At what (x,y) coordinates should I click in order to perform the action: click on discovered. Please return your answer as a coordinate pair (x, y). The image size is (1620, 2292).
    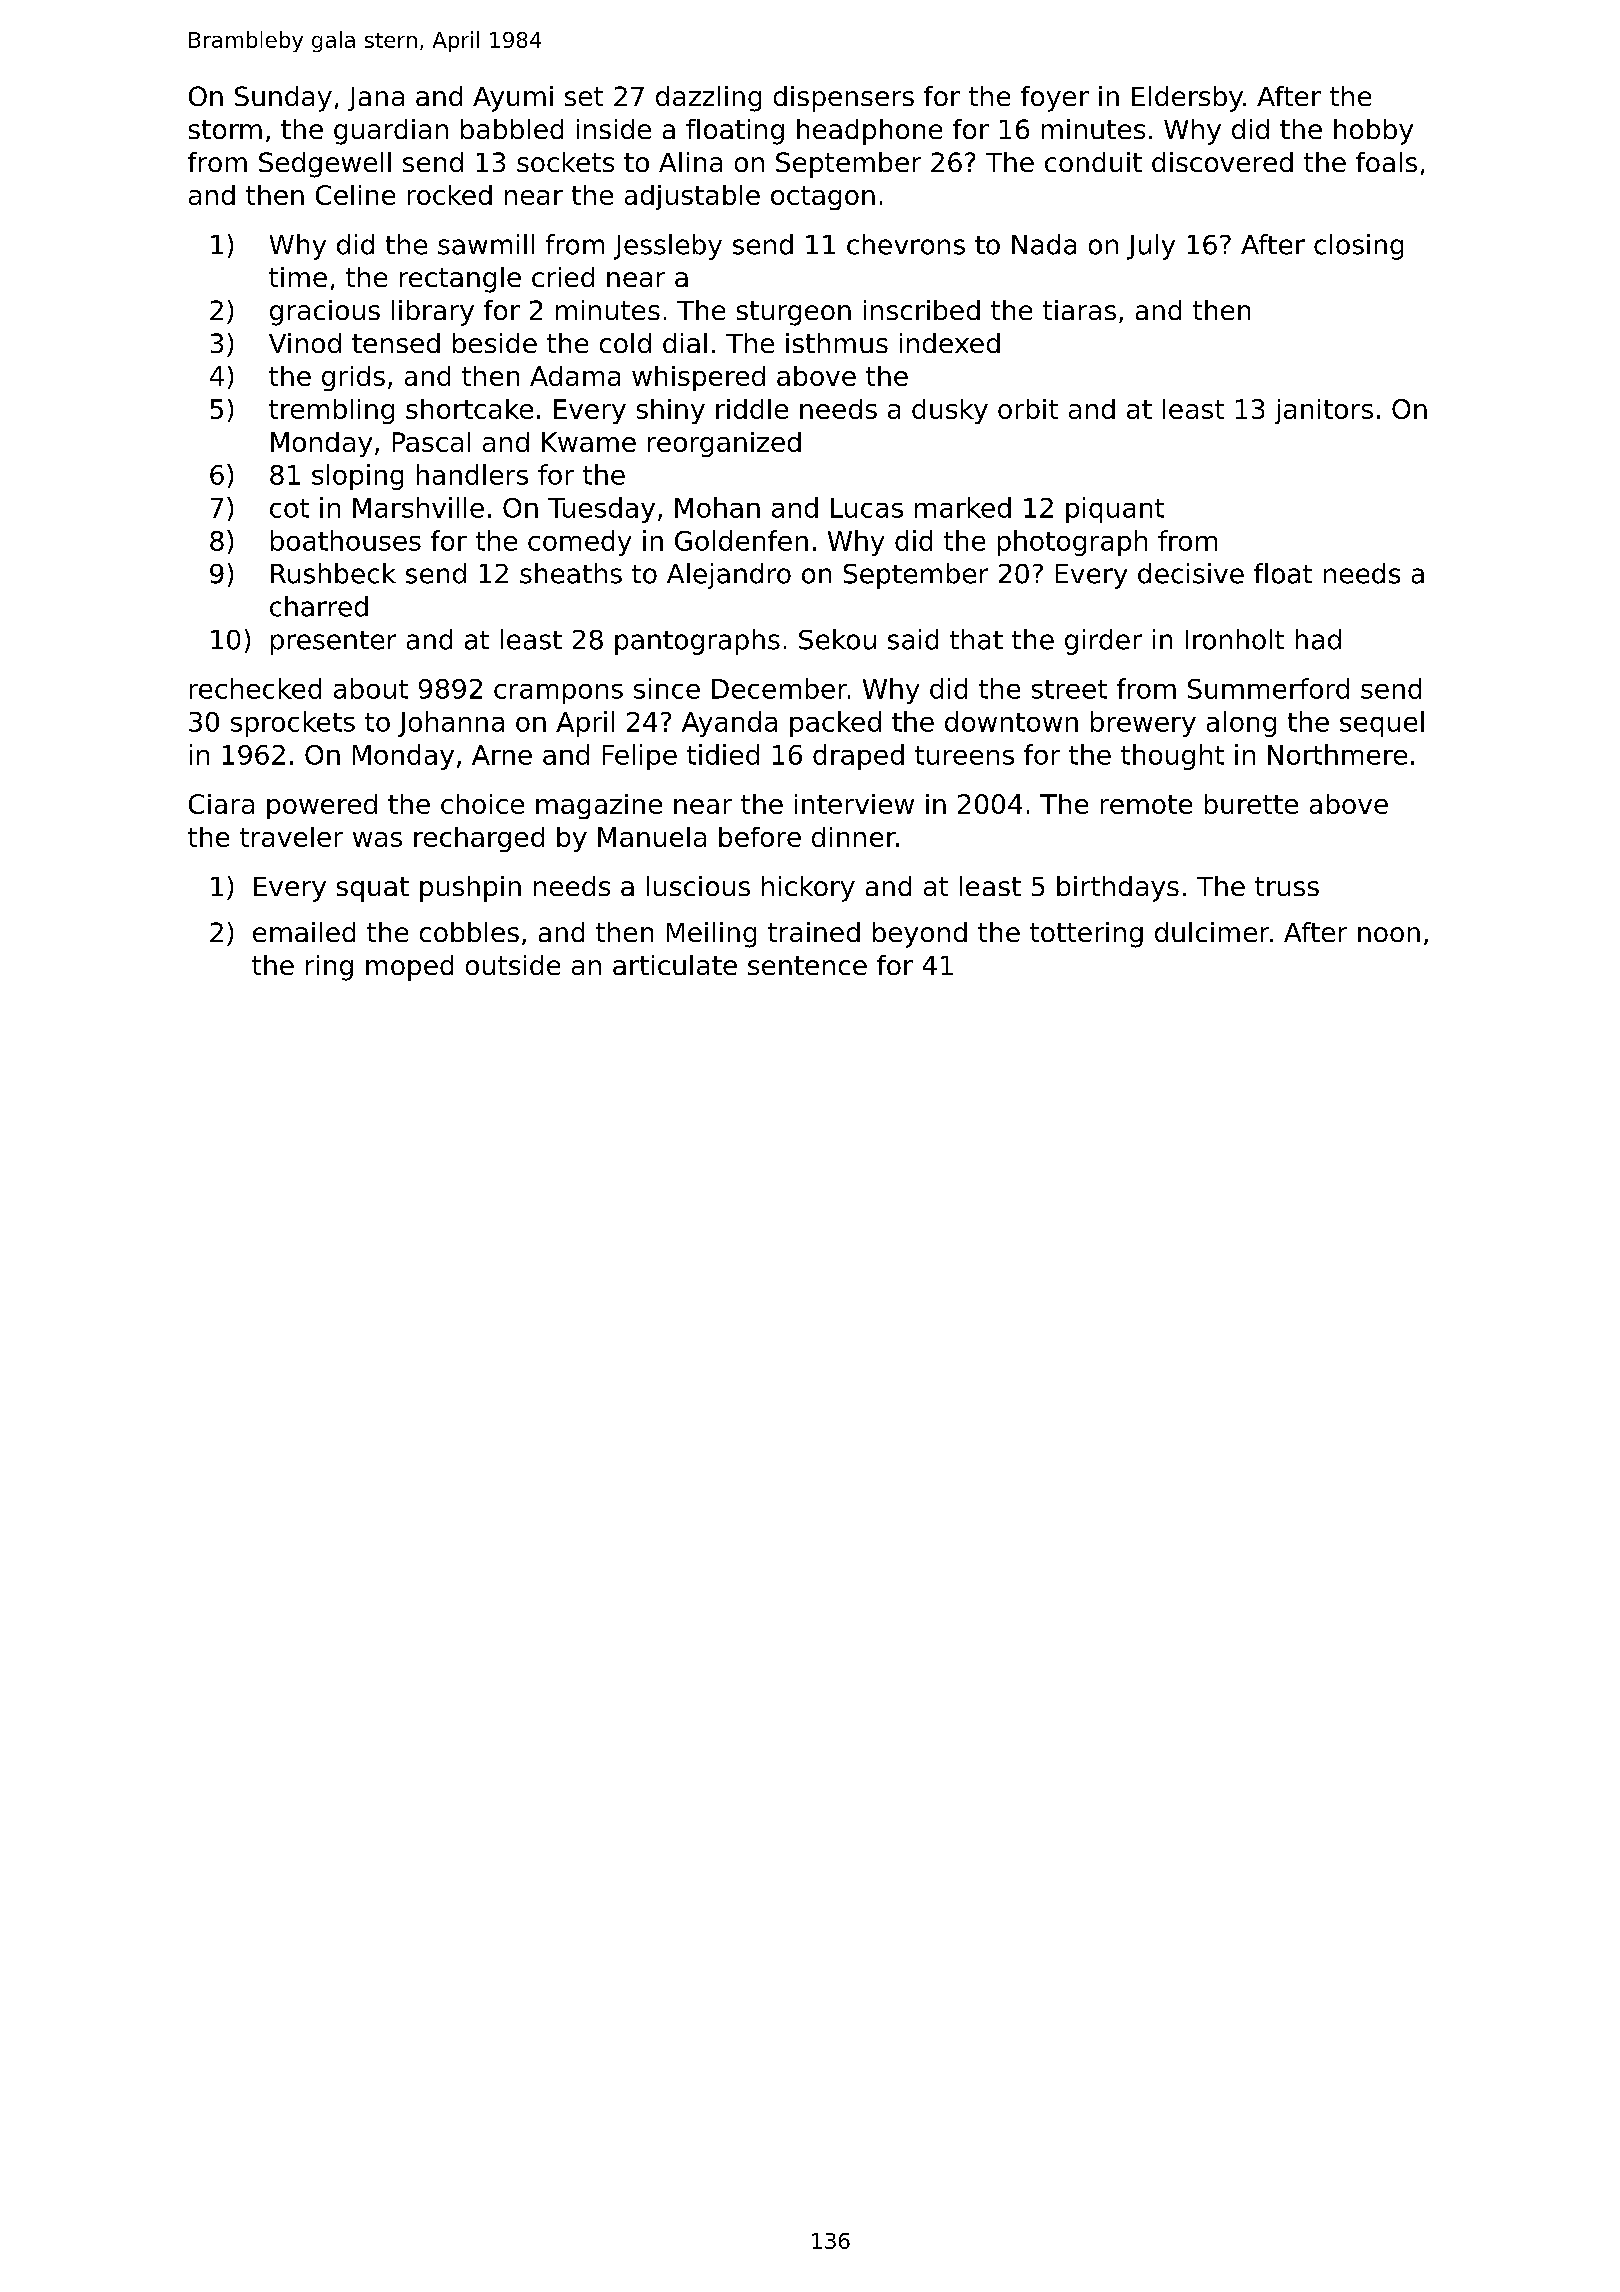
    Looking at the image, I should click on (1222, 162).
